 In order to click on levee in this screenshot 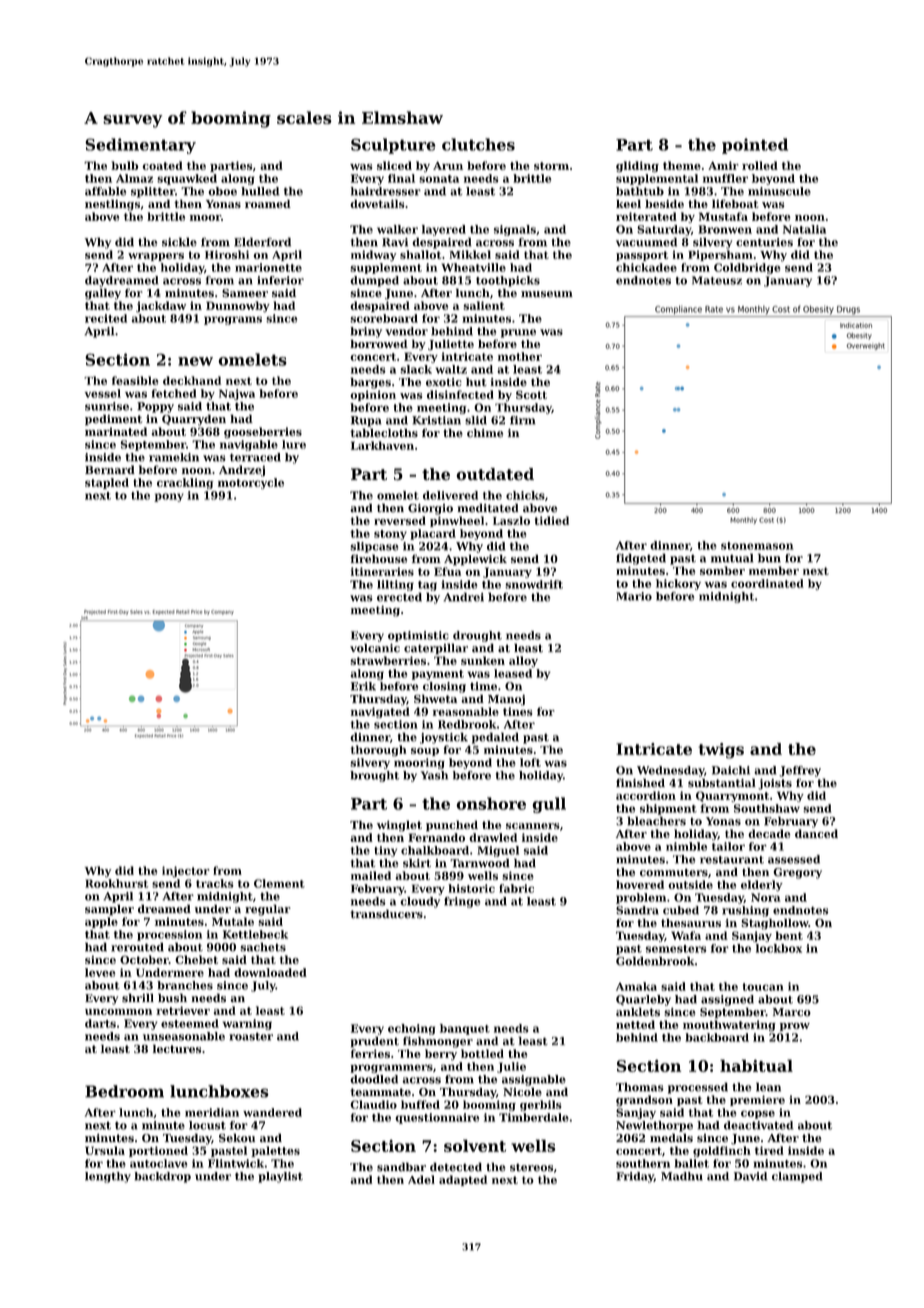, I will do `click(100, 972)`.
